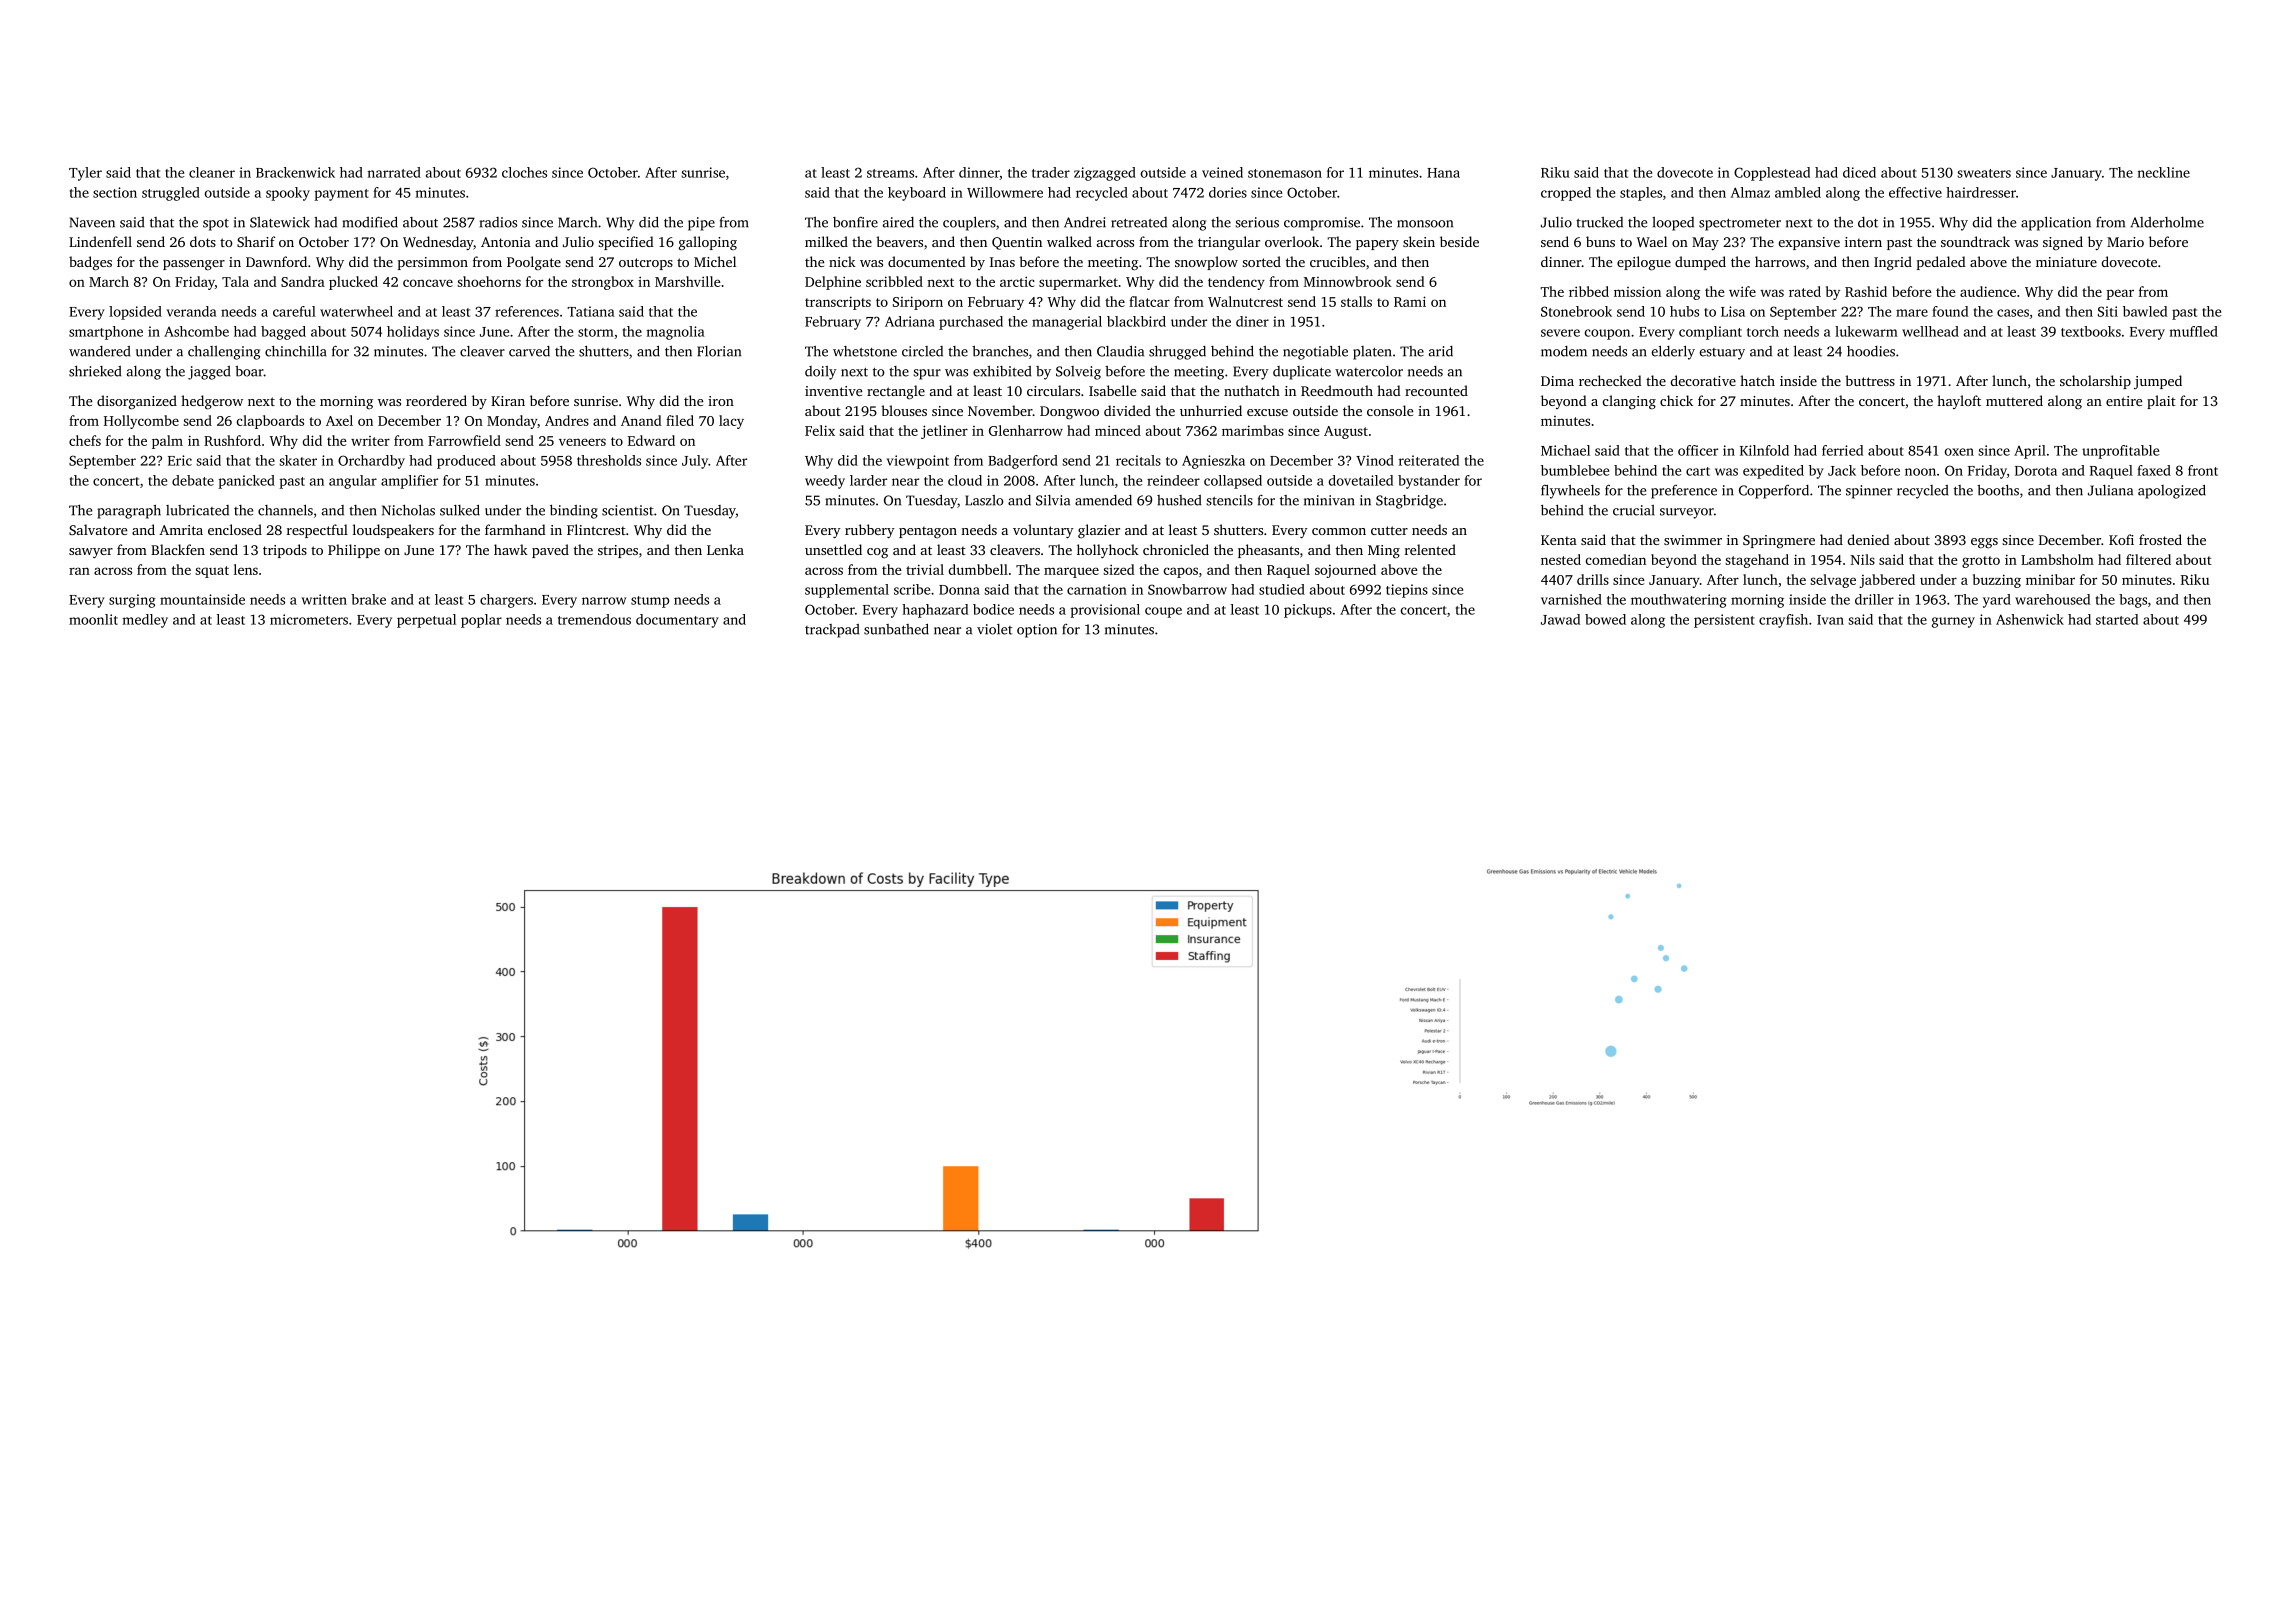 The image size is (2292, 1620). I want to click on cleaner, so click(212, 172).
